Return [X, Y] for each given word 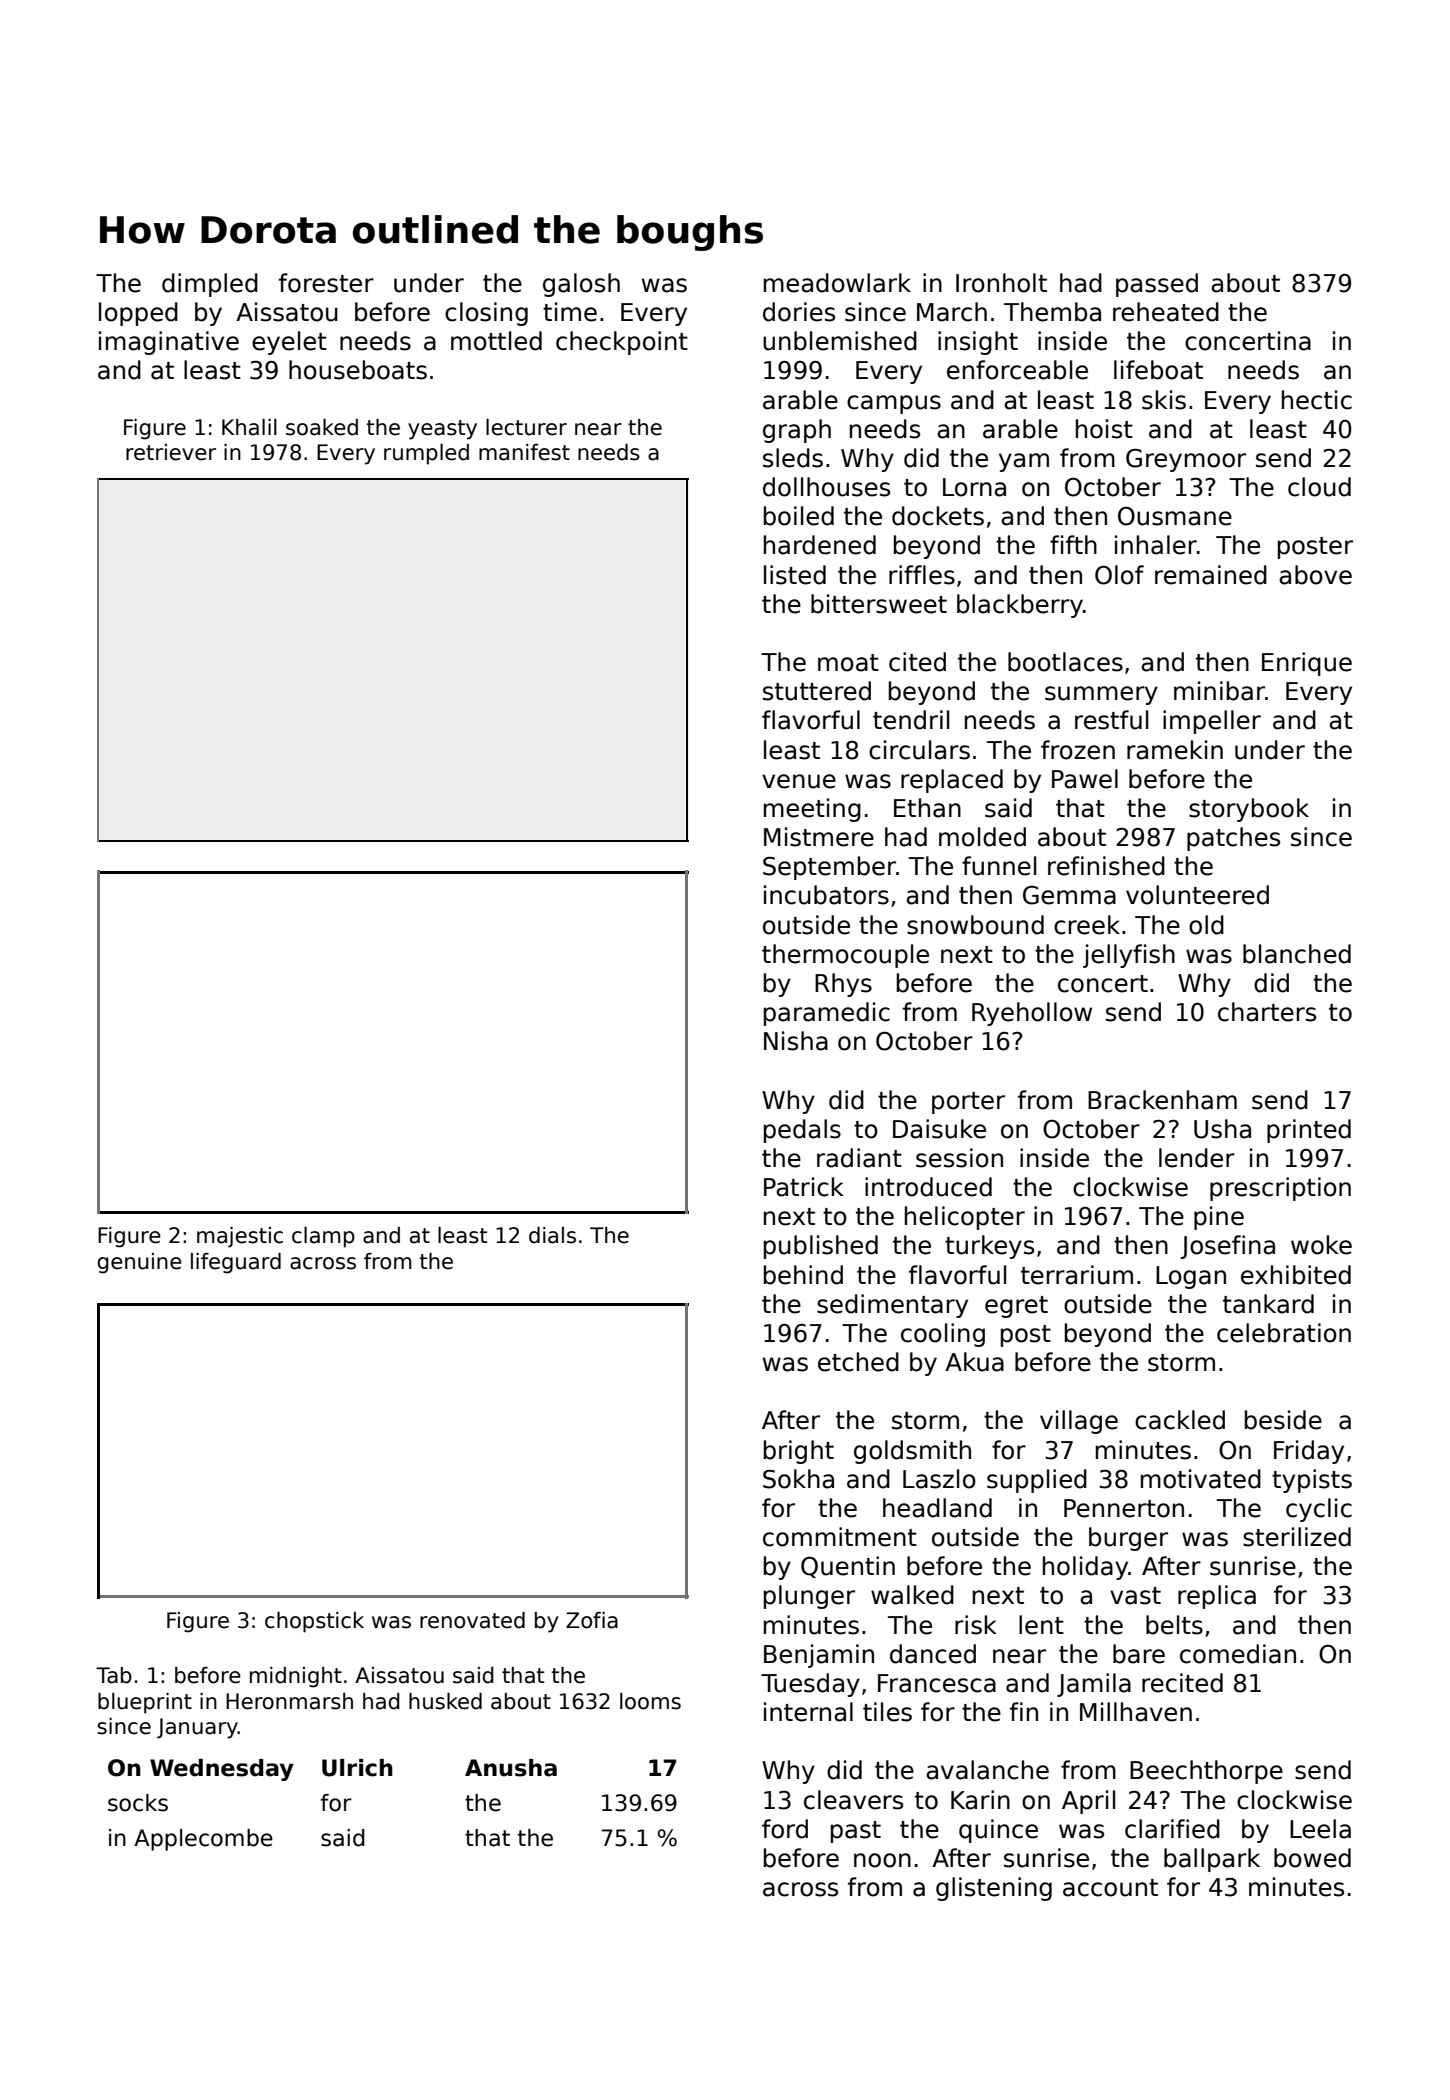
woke [1321, 1245]
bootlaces [1065, 662]
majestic [240, 1237]
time [570, 312]
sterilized [1297, 1537]
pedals [802, 1131]
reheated [1166, 312]
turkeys [989, 1247]
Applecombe [203, 1840]
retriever [171, 452]
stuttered [817, 691]
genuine [140, 1263]
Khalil [249, 427]
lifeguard [236, 1263]
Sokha [798, 1479]
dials [552, 1235]
